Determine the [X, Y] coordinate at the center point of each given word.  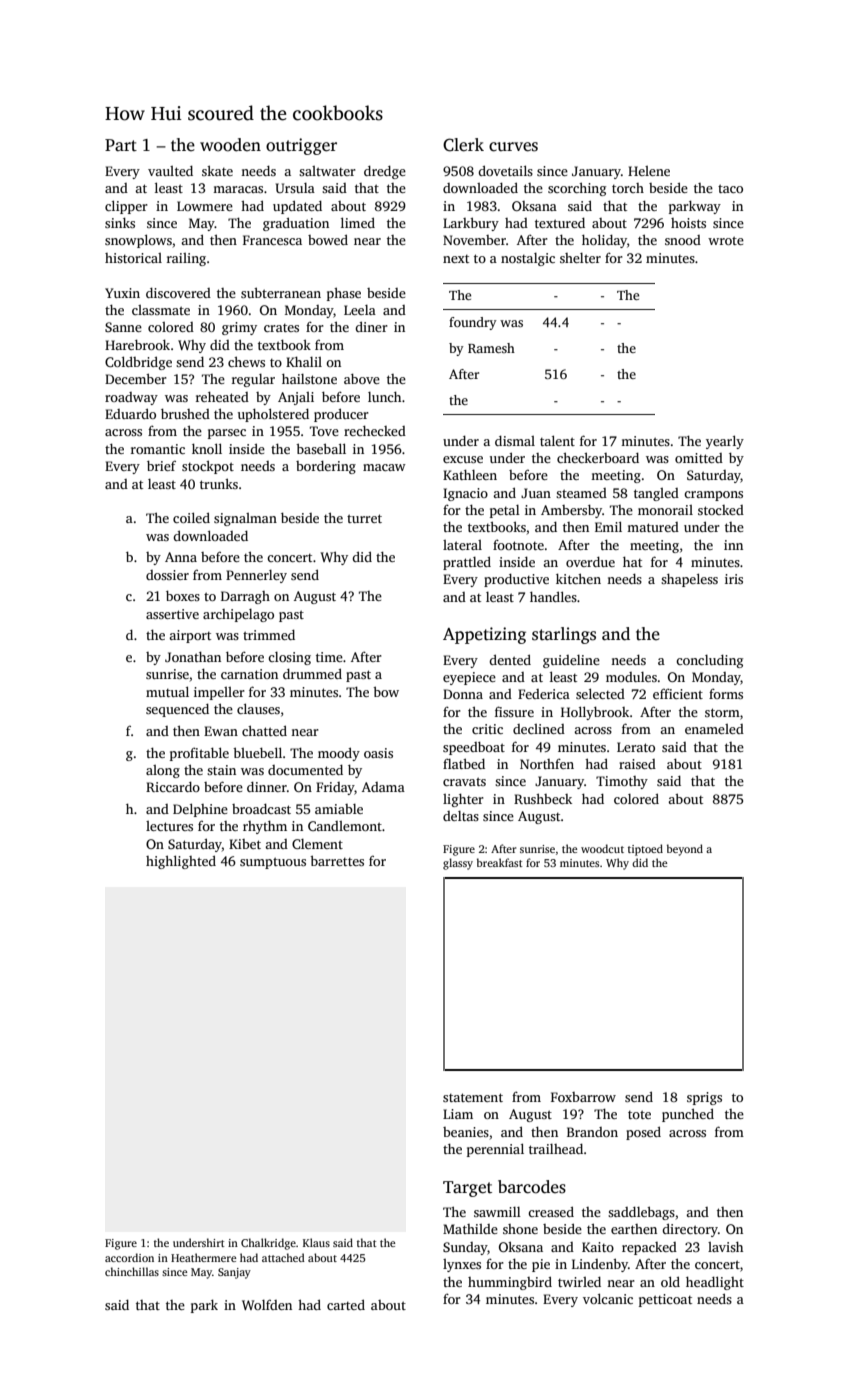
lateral [462, 545]
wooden [230, 145]
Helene [649, 171]
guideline [571, 661]
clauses [258, 708]
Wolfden [267, 1304]
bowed [328, 239]
